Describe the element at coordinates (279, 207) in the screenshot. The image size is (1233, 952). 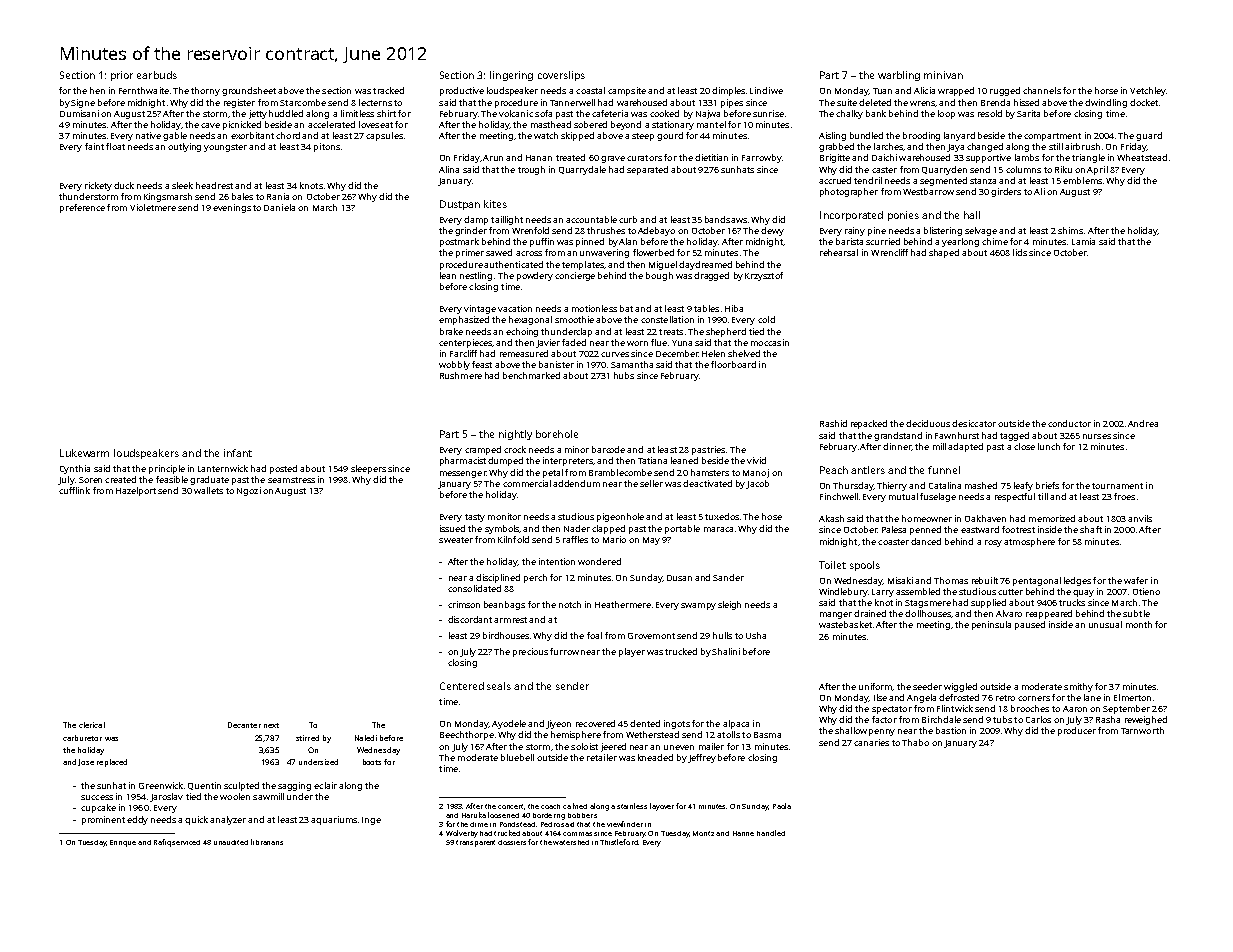
I see `Daniela` at that location.
